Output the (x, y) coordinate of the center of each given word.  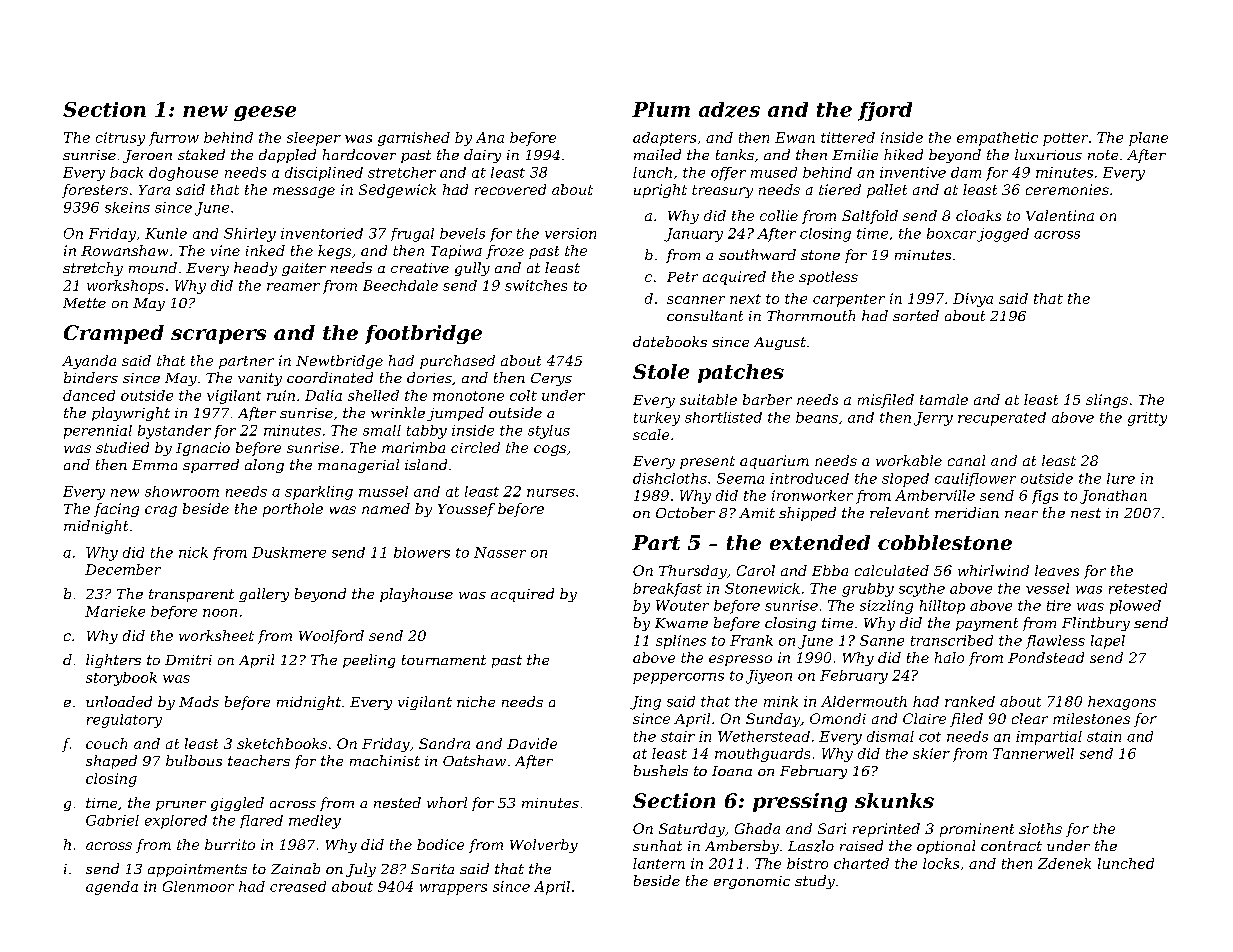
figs (1045, 497)
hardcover (359, 154)
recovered (510, 189)
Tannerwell (1033, 753)
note (1103, 155)
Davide (532, 743)
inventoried (322, 233)
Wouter (682, 605)
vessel (1047, 588)
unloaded (119, 701)
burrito (230, 844)
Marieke (115, 611)
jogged (1003, 235)
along (264, 466)
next (745, 299)
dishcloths (670, 478)
